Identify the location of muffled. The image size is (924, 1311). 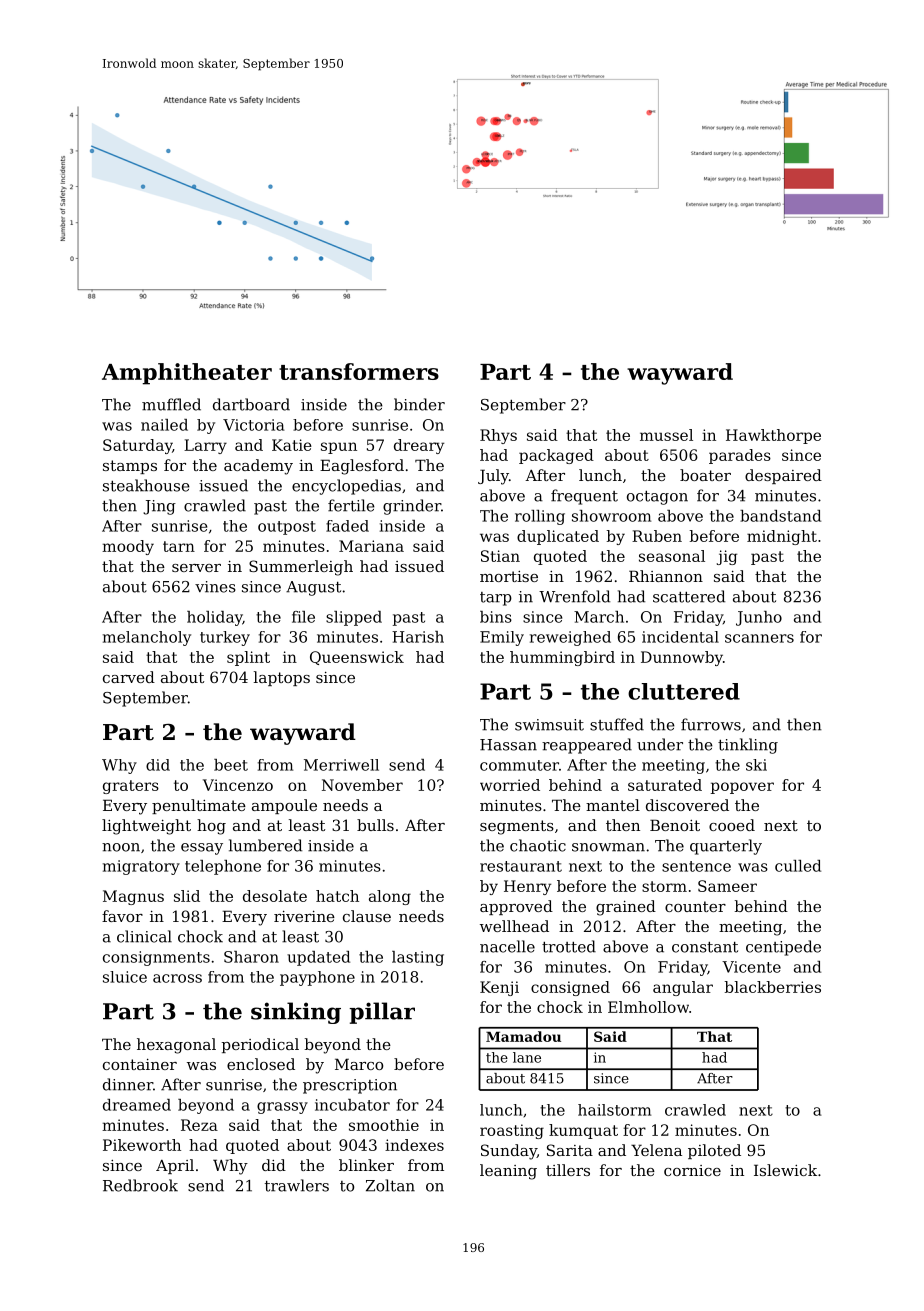
(171, 404).
